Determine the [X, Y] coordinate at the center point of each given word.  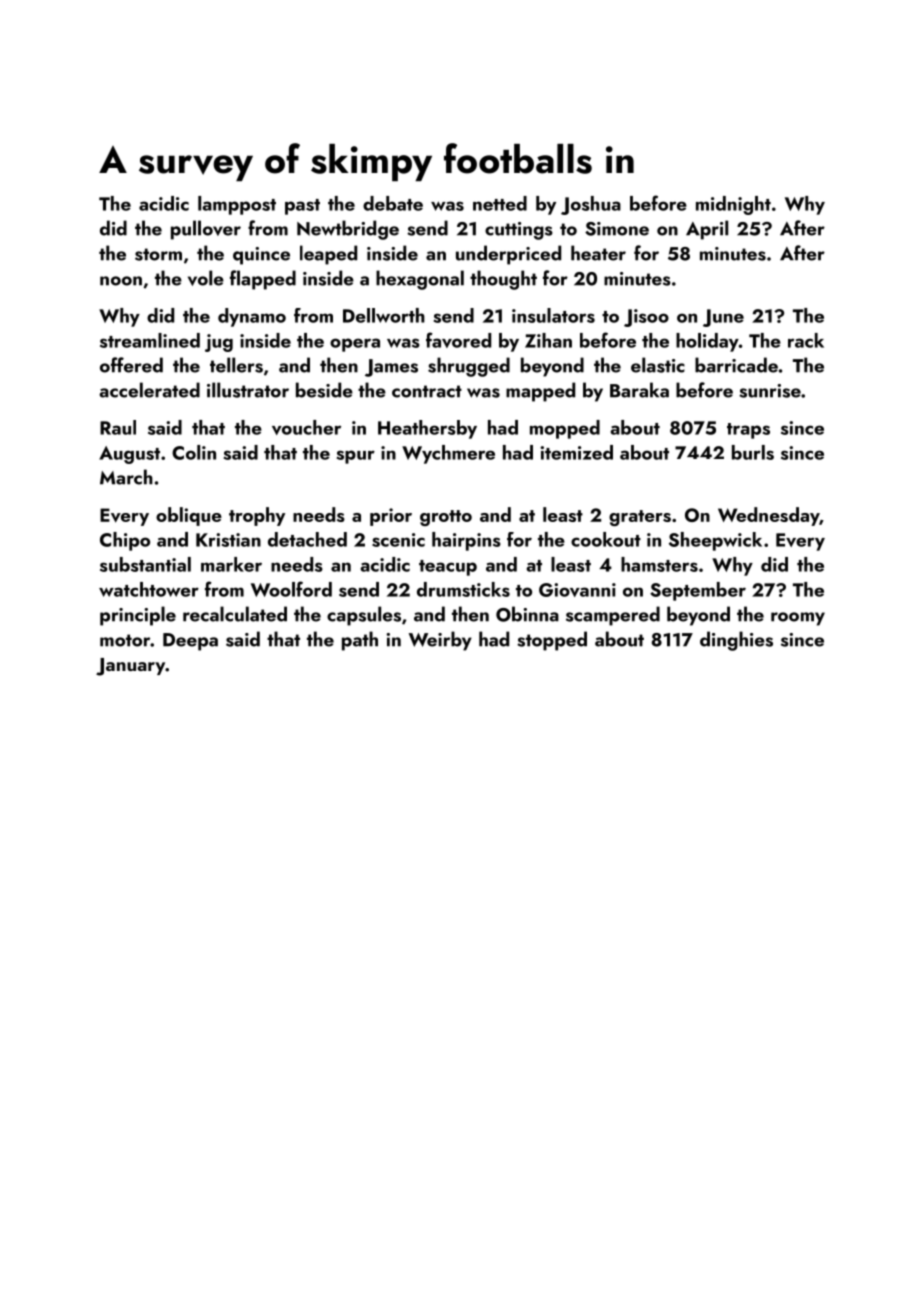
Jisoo [646, 318]
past [302, 207]
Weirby [440, 641]
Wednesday [769, 516]
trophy [257, 516]
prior [391, 517]
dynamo [252, 317]
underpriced [508, 255]
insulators [553, 315]
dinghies [736, 641]
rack [806, 340]
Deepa [190, 642]
